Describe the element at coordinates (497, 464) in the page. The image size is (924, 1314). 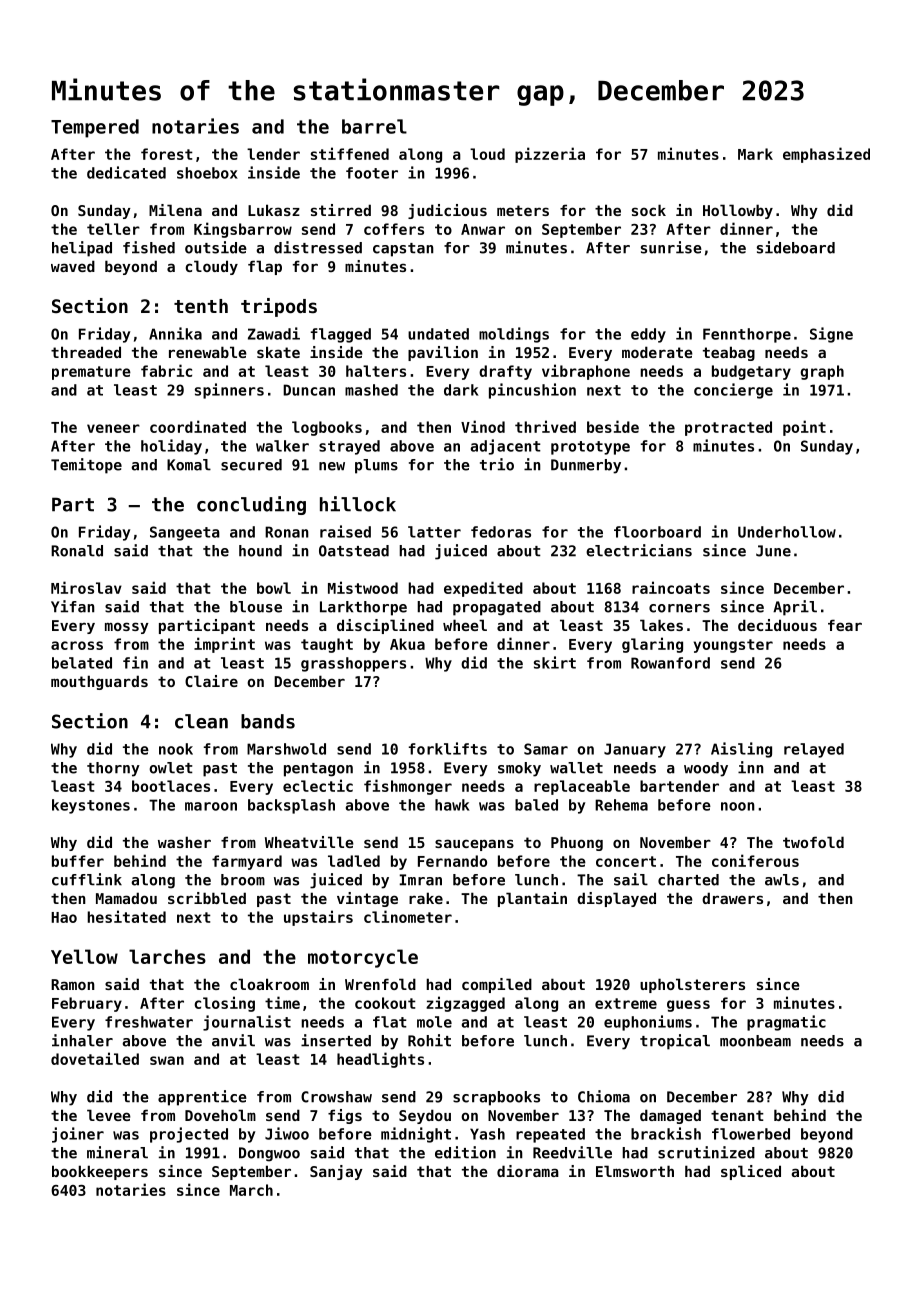
I see `trio` at that location.
